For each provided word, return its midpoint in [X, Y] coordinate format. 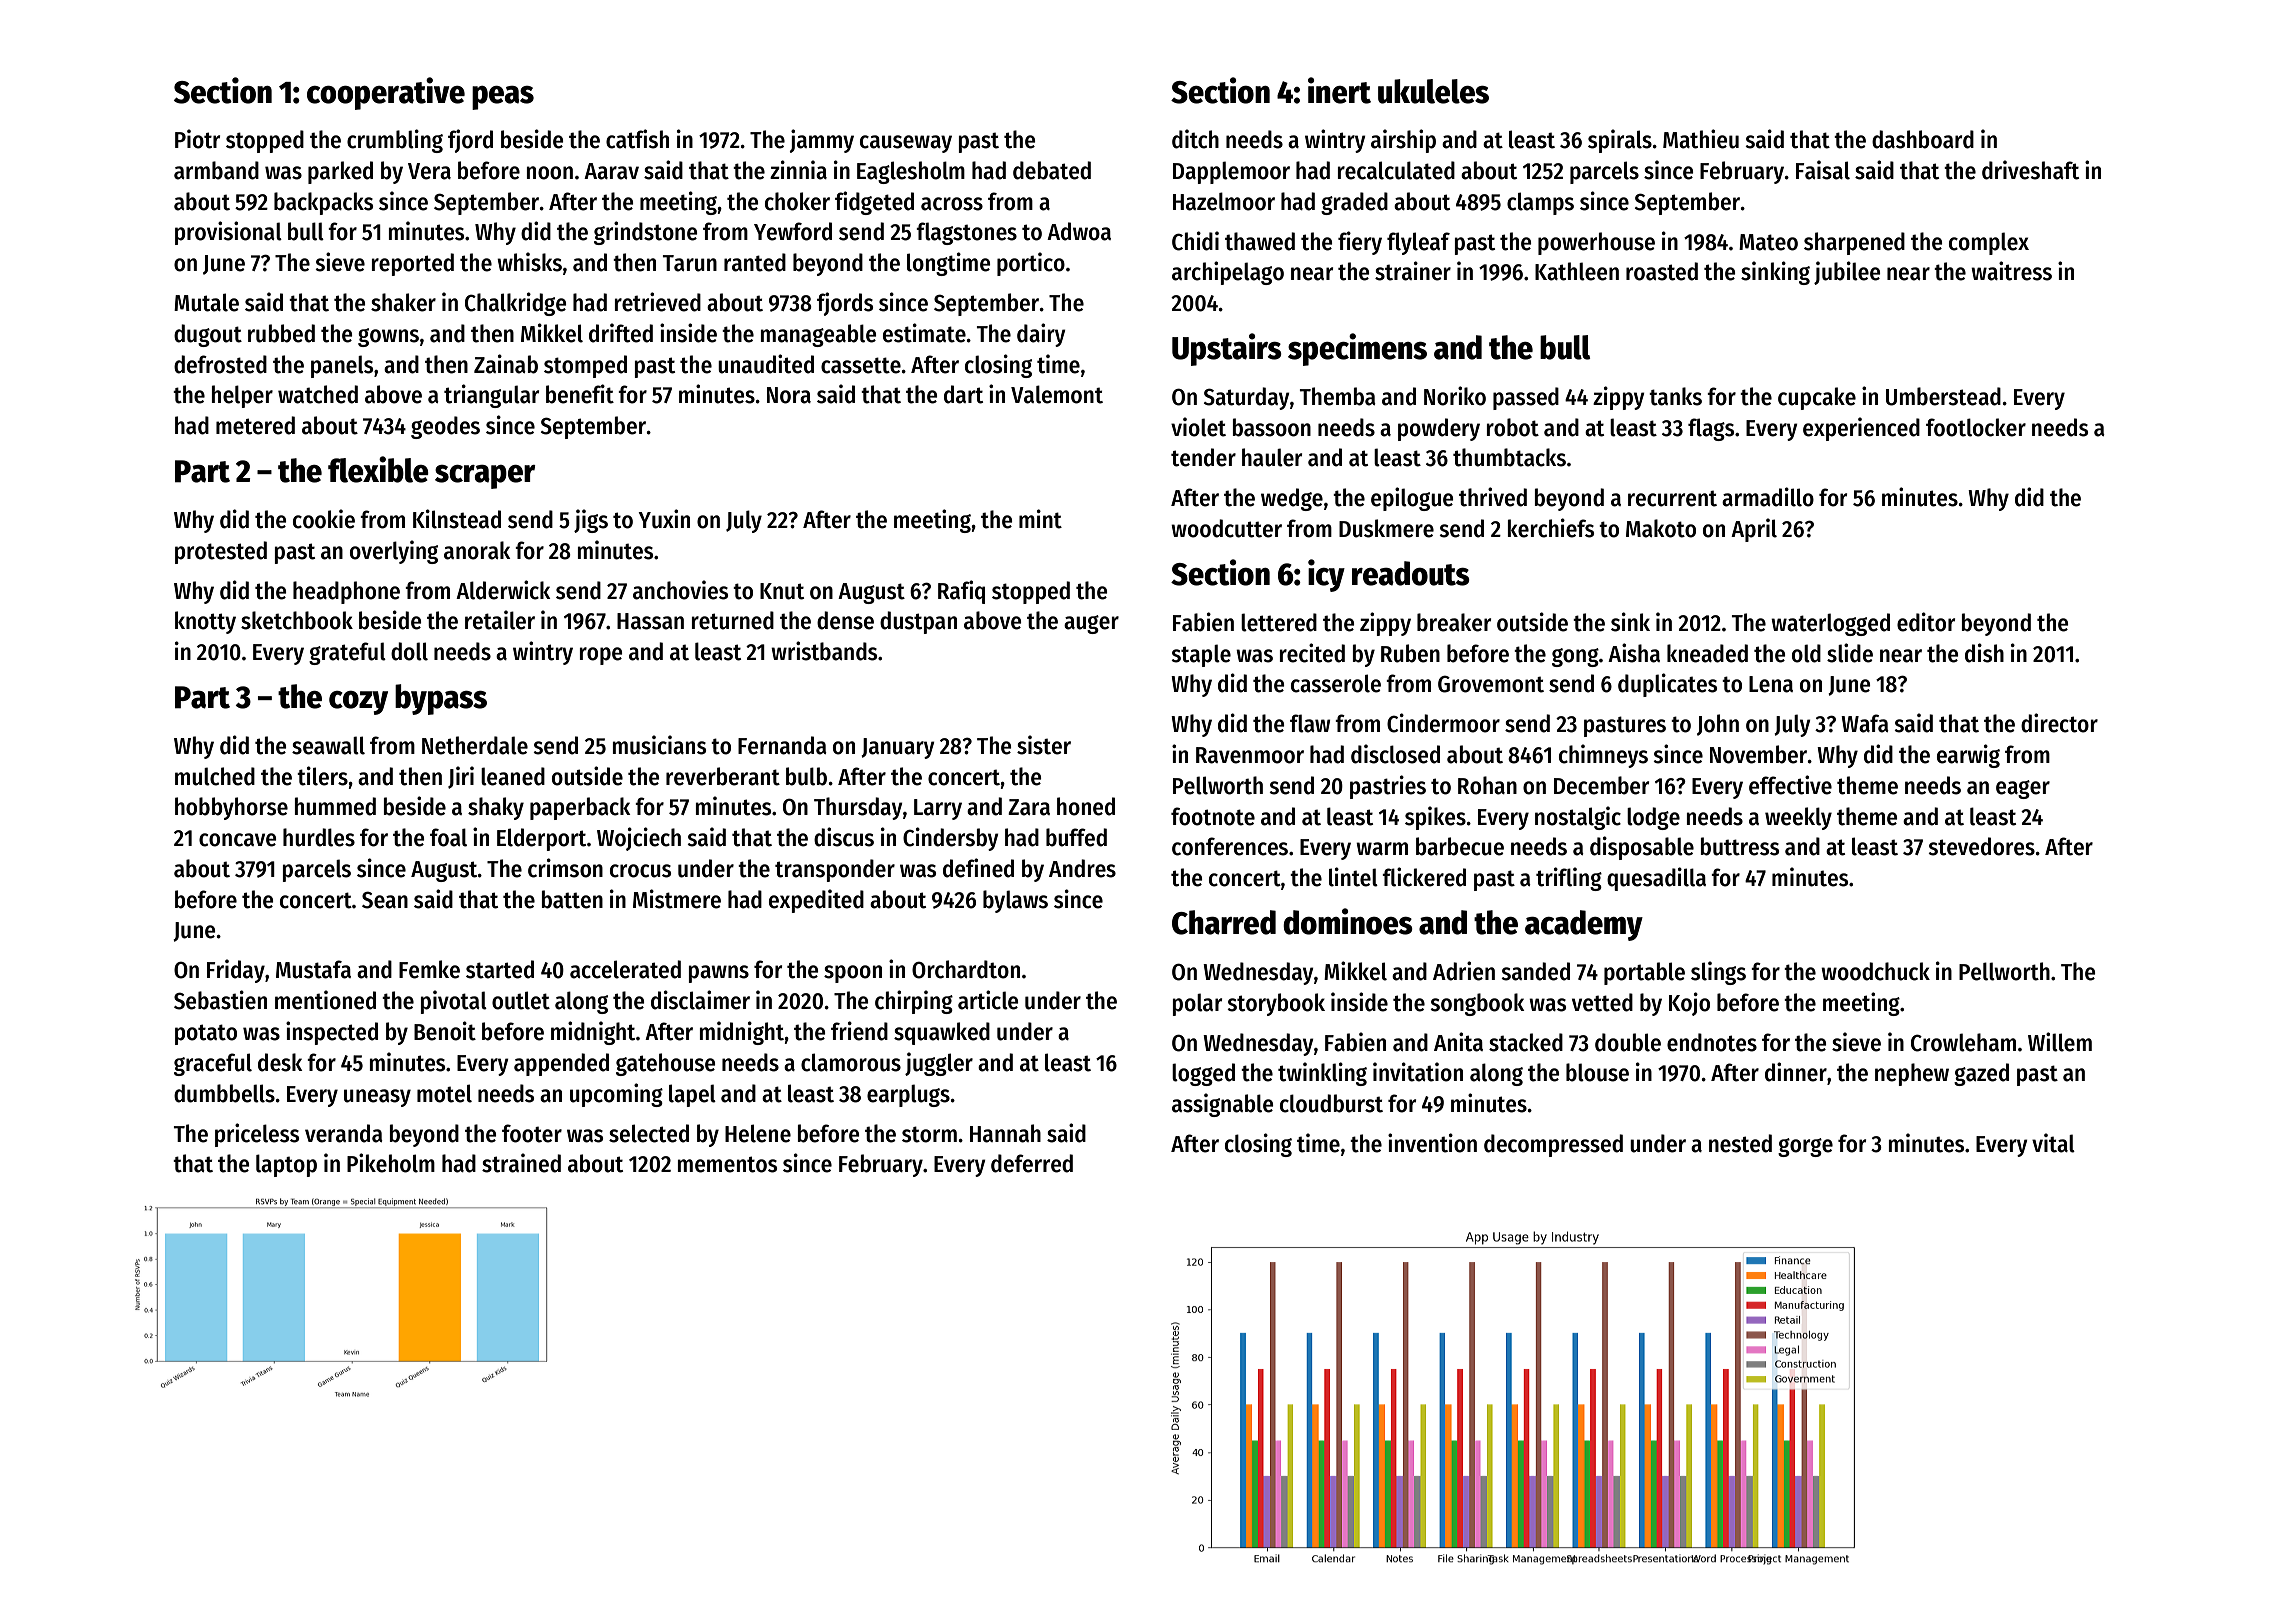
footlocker [1976, 427]
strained [521, 1163]
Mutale [206, 302]
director [2059, 723]
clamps [1540, 203]
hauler [1272, 457]
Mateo [1768, 242]
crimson [565, 868]
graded [1354, 203]
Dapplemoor [1231, 172]
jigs [591, 521]
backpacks [323, 203]
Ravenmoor [1250, 755]
